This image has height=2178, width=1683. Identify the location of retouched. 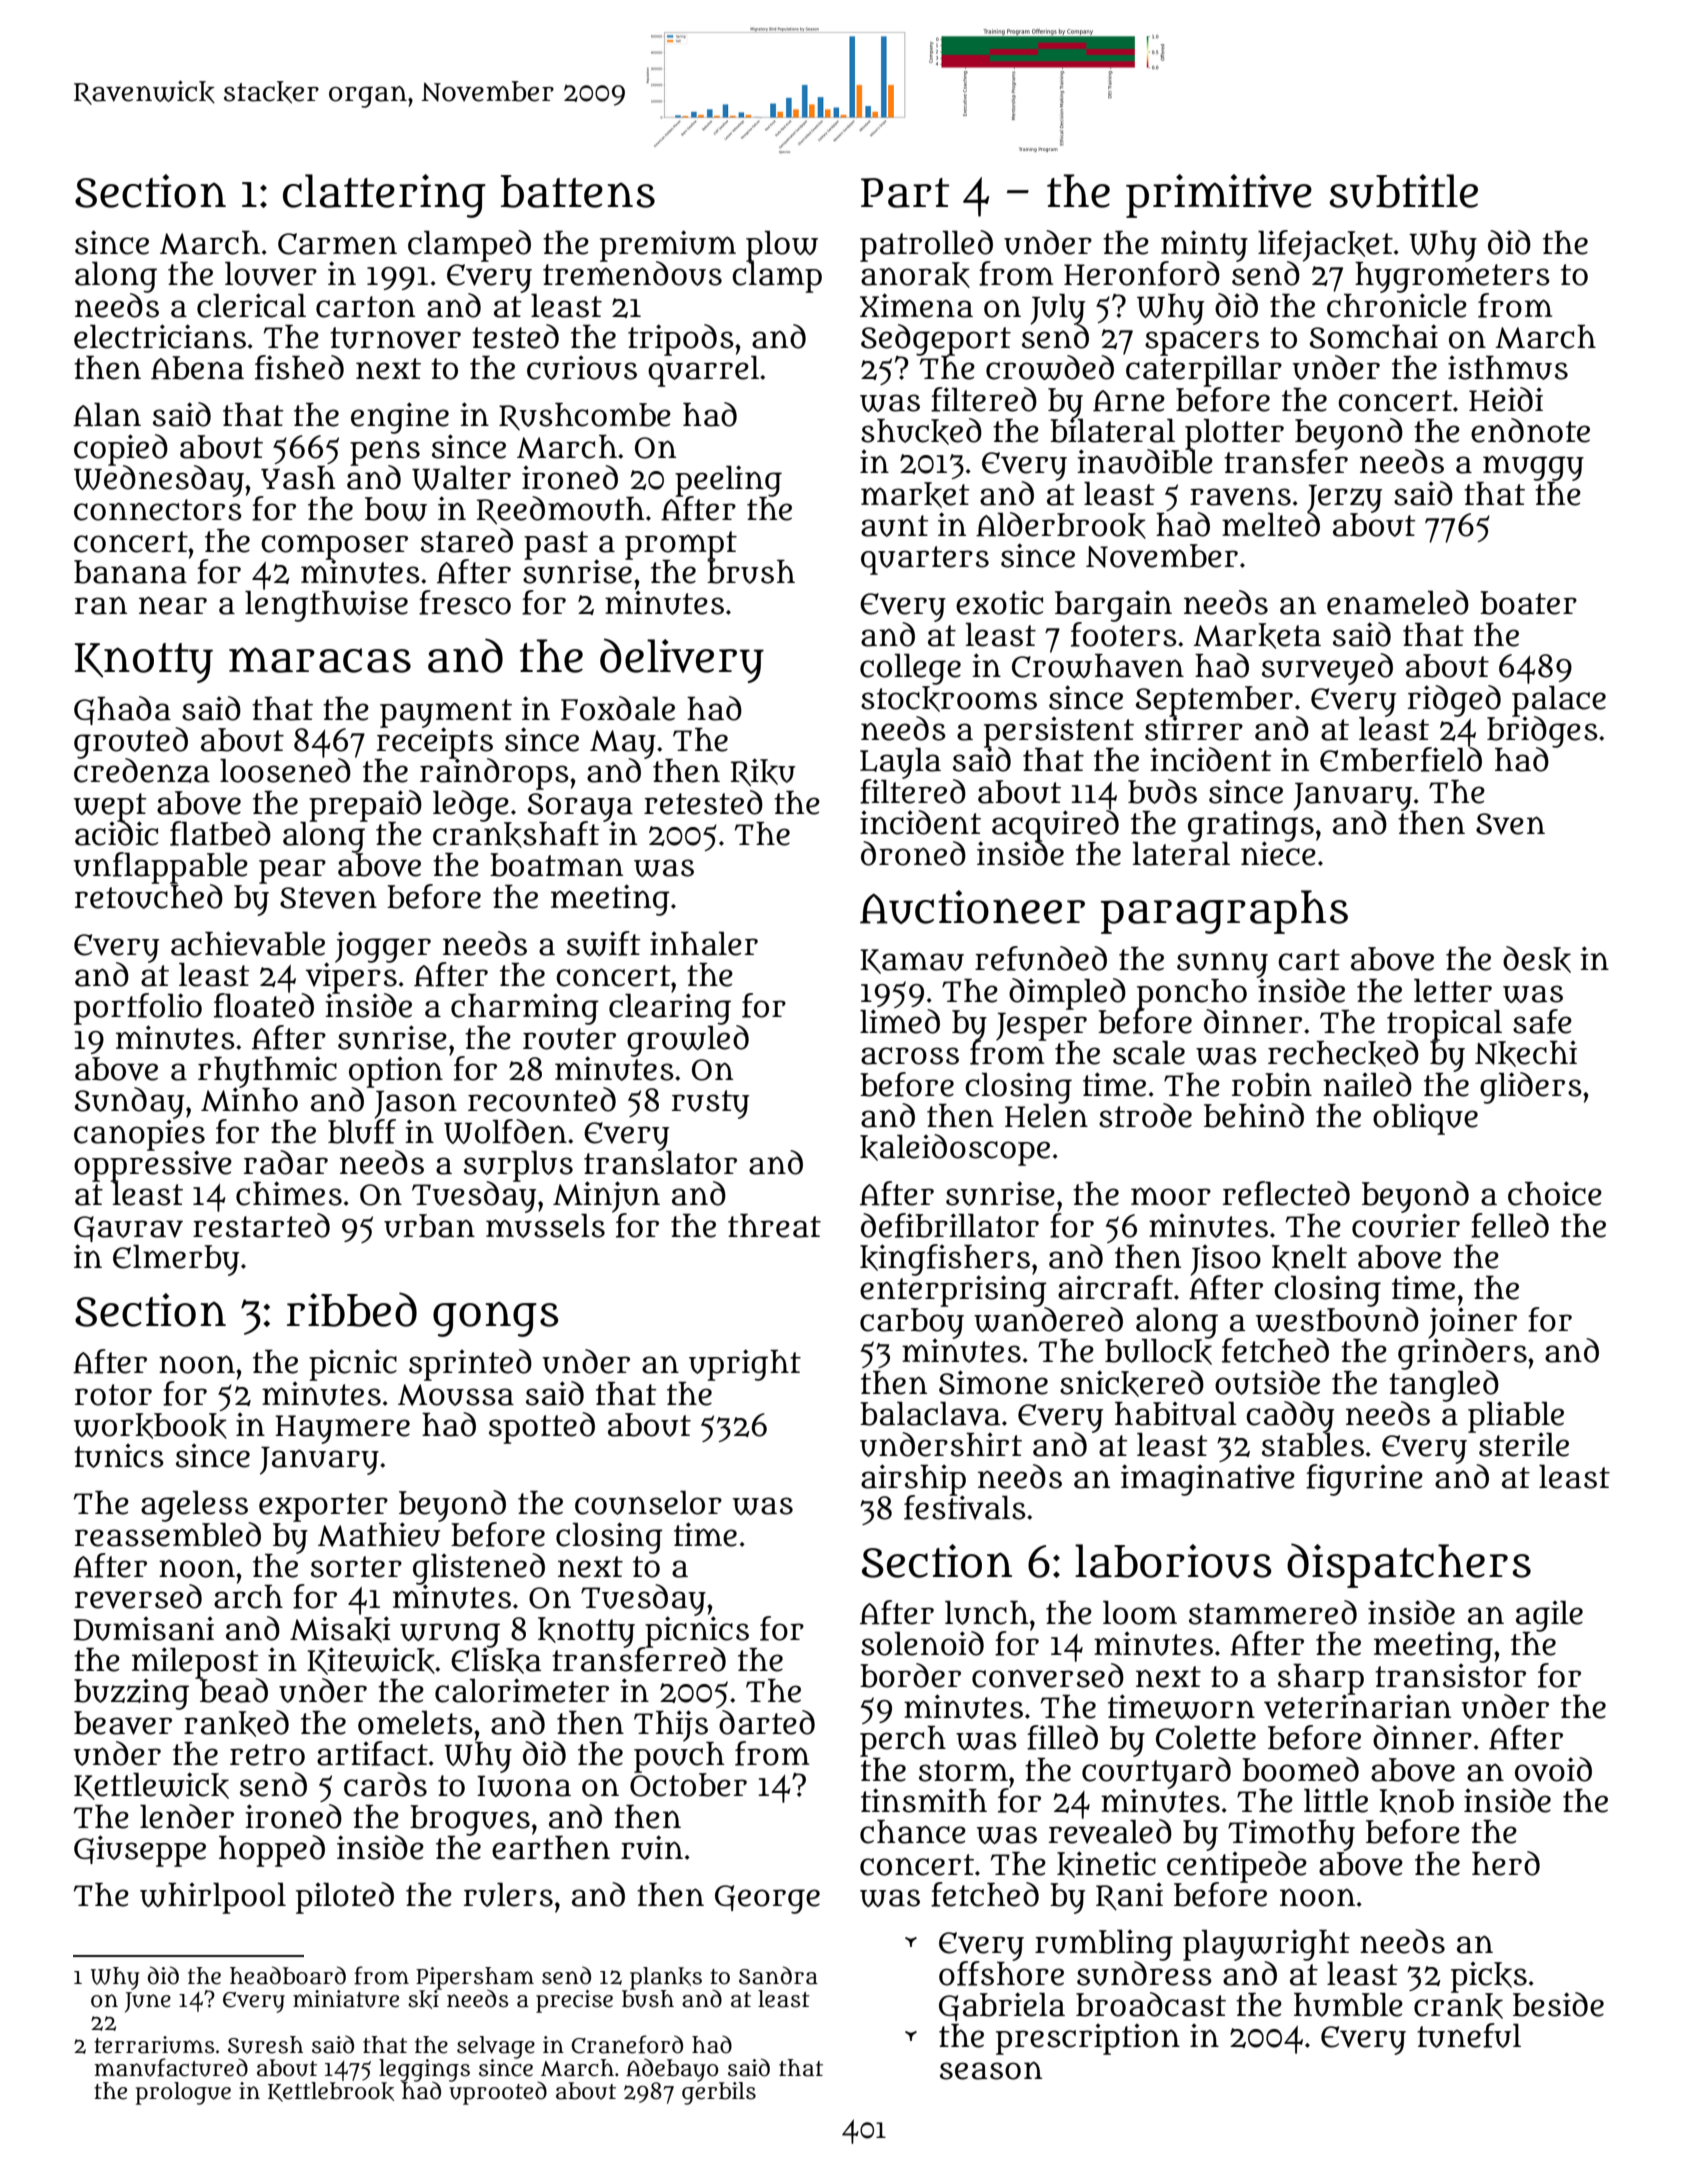
(149, 896).
